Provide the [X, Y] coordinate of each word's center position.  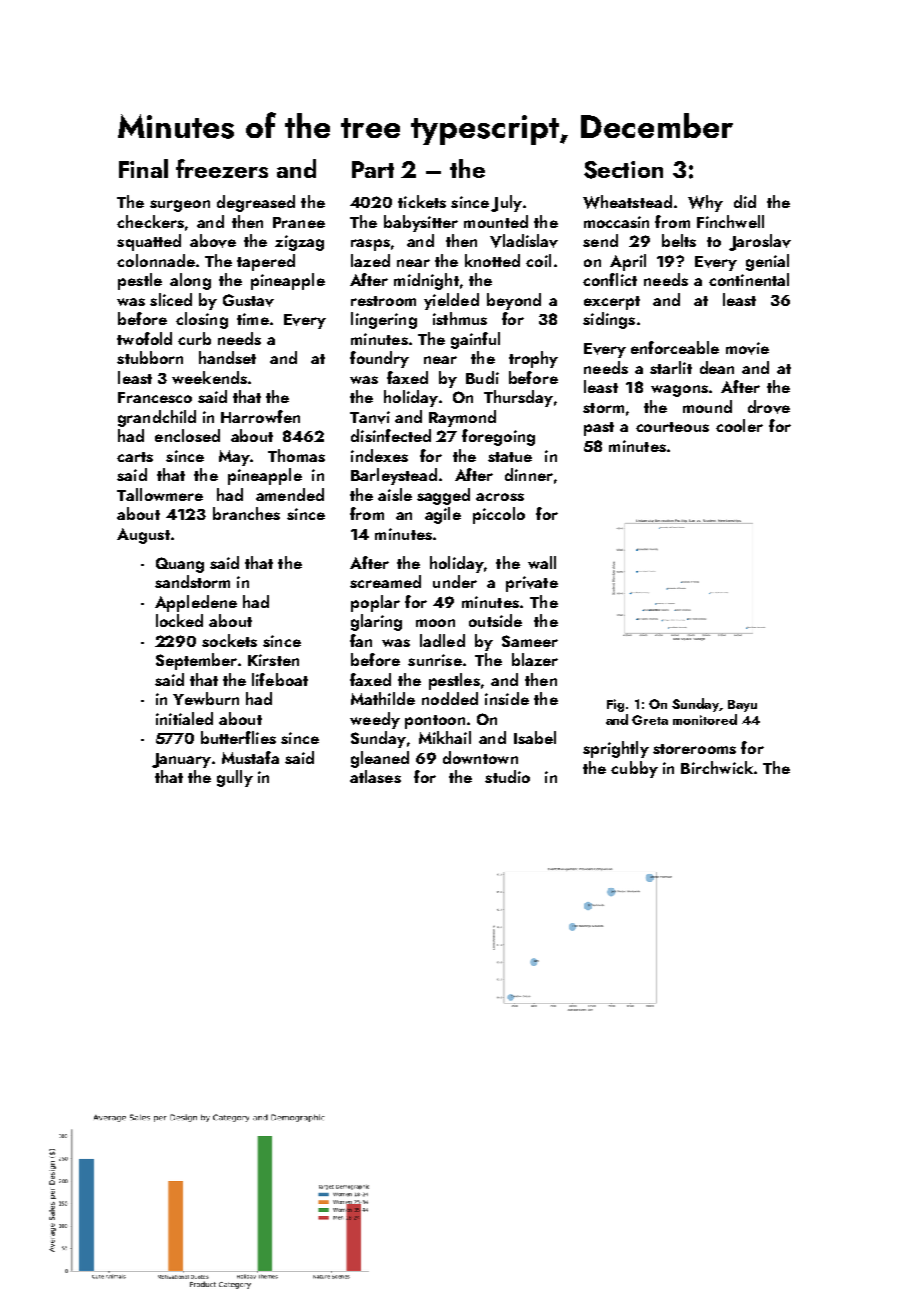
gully [235, 778]
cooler [739, 425]
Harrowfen [260, 416]
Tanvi [370, 417]
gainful [475, 340]
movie [747, 348]
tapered [266, 262]
